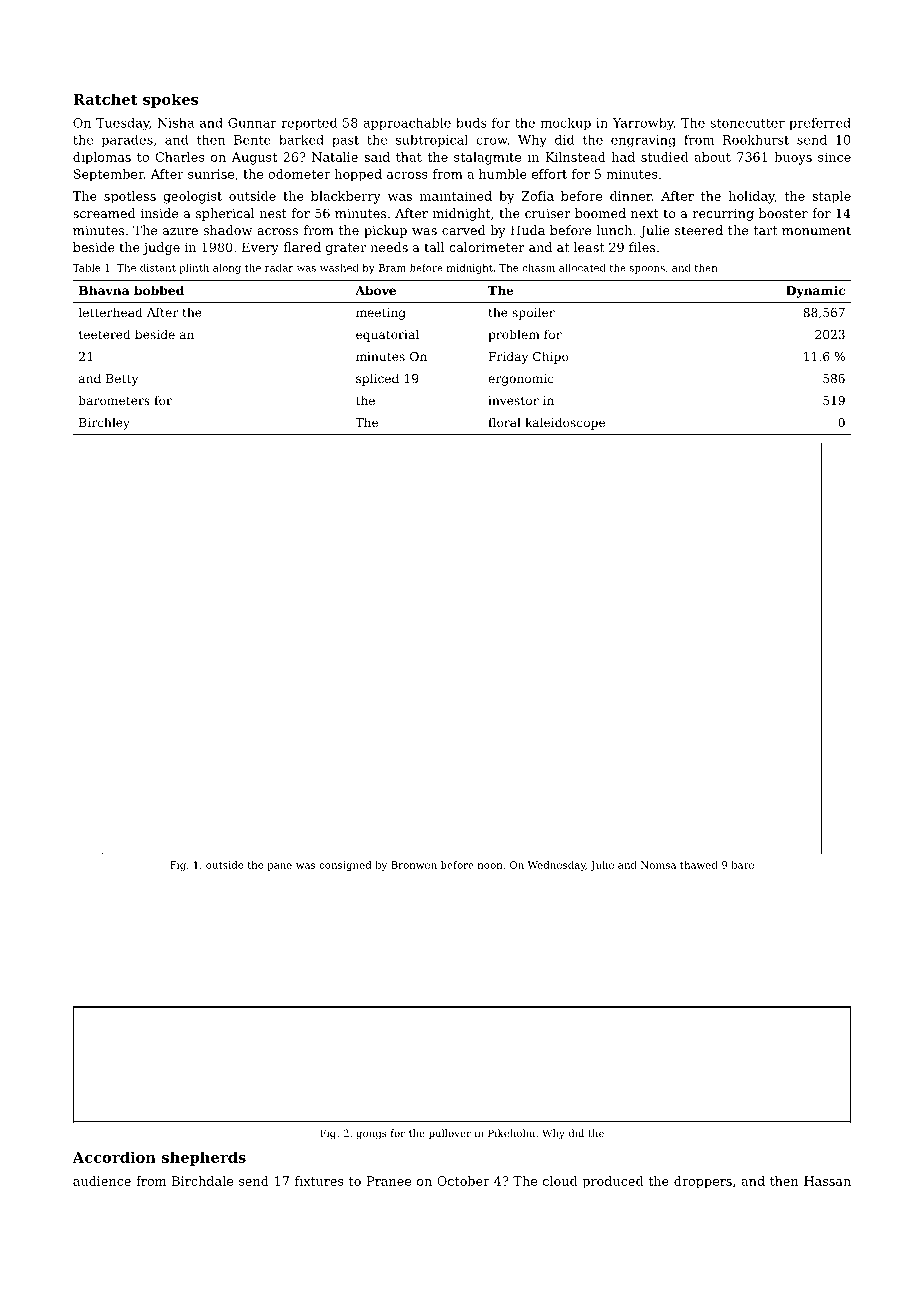 This screenshot has height=1308, width=924. Describe the element at coordinates (104, 423) in the screenshot. I see `Birchley` at that location.
